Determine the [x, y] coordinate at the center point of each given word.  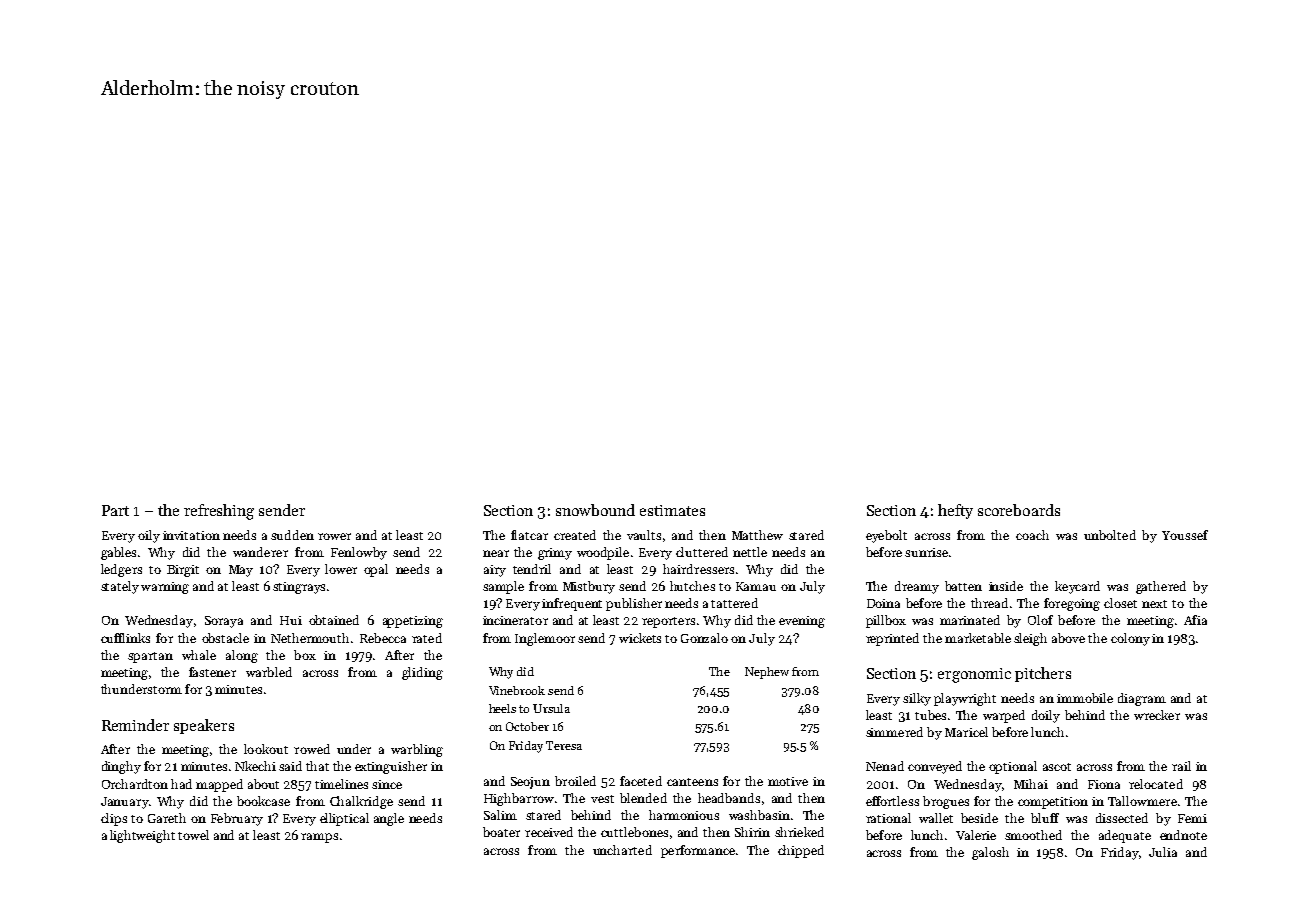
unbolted [1110, 535]
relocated [1156, 784]
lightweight [142, 836]
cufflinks [125, 638]
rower [334, 536]
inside [1006, 586]
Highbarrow [519, 799]
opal [376, 570]
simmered [894, 732]
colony [1130, 639]
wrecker [1157, 715]
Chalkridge [361, 802]
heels [502, 708]
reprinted [892, 639]
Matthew [757, 535]
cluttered [702, 552]
